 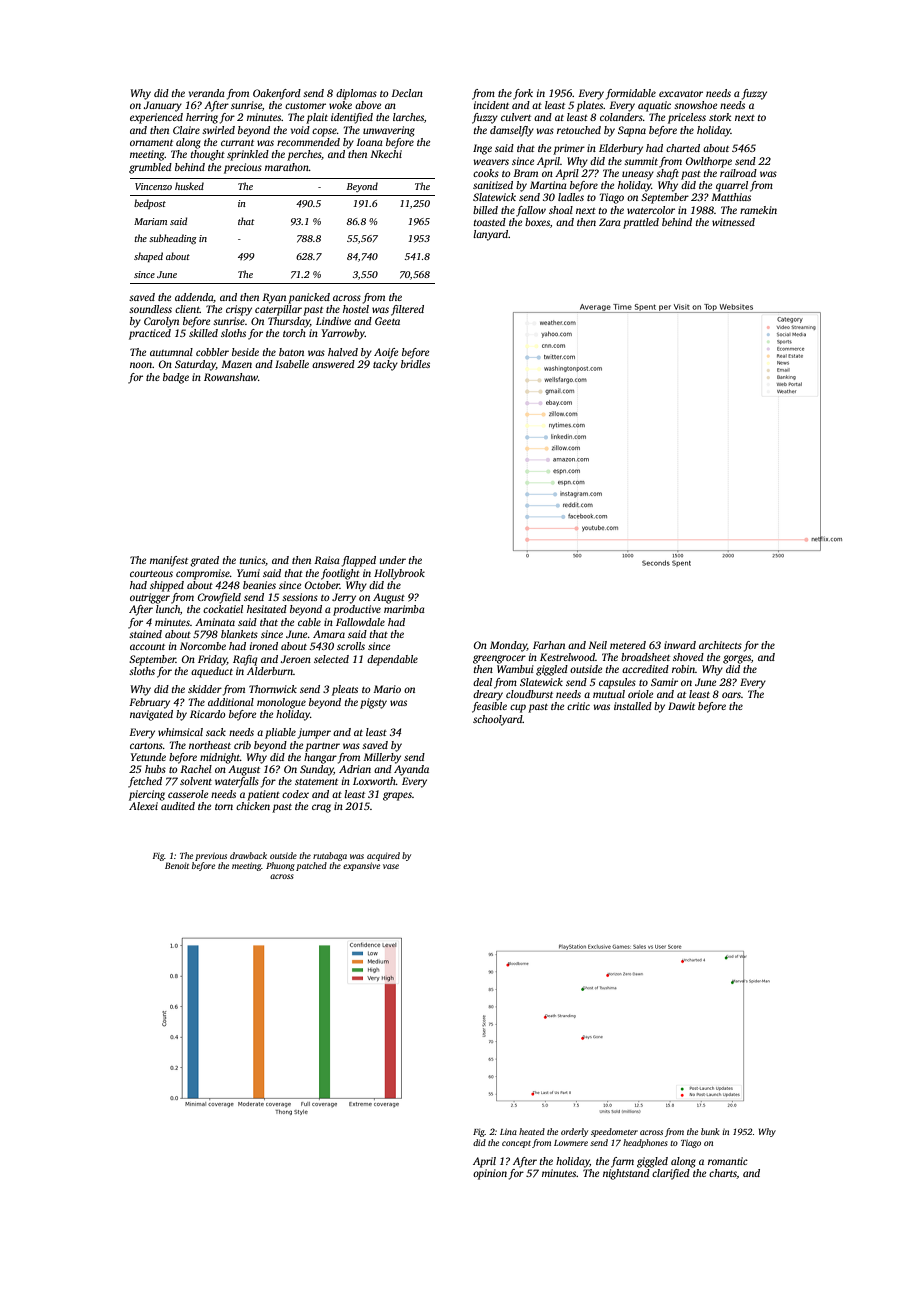 I want to click on Phuong, so click(x=280, y=866).
